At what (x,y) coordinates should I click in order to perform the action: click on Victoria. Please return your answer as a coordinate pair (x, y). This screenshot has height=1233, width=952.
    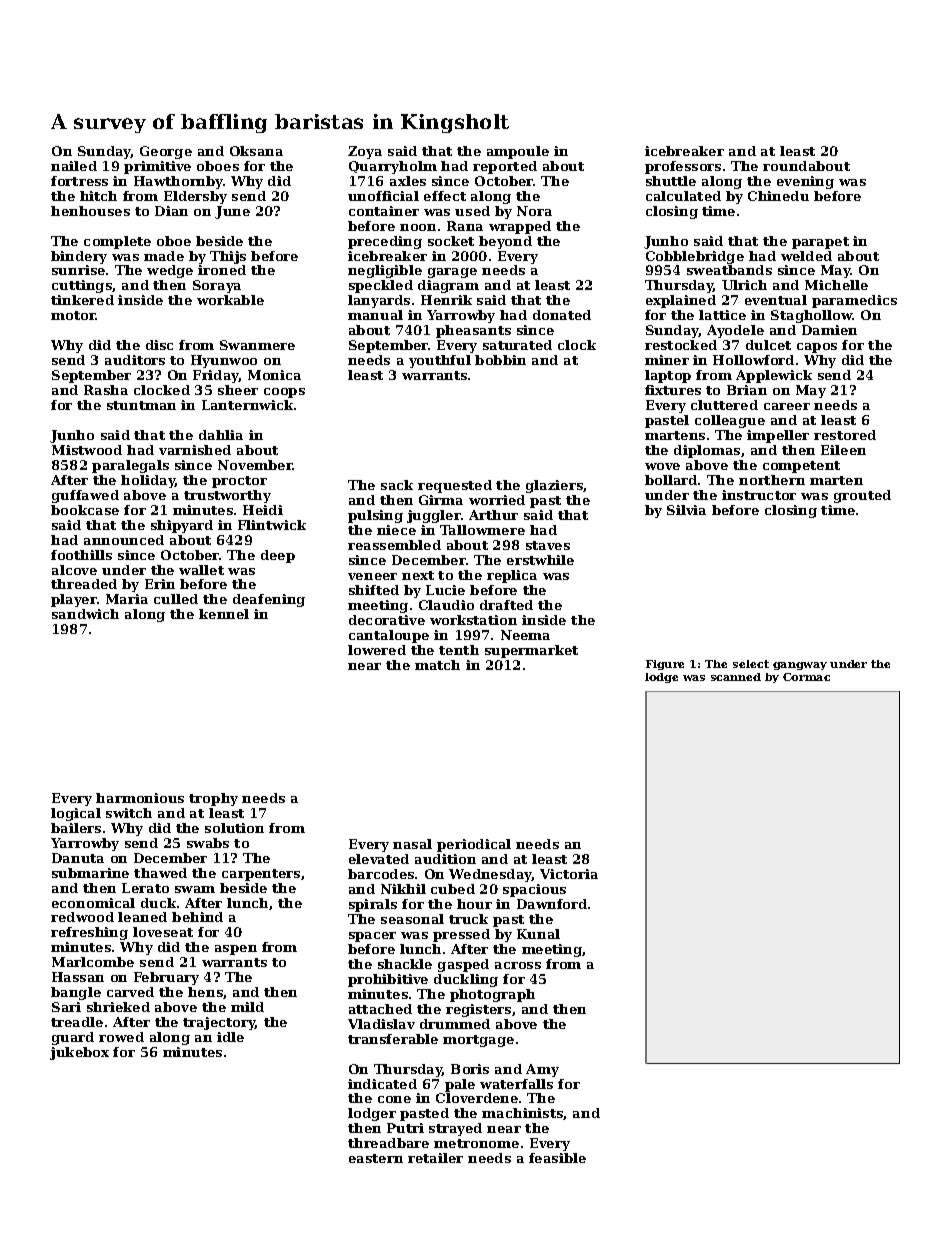
    Looking at the image, I should click on (569, 874).
